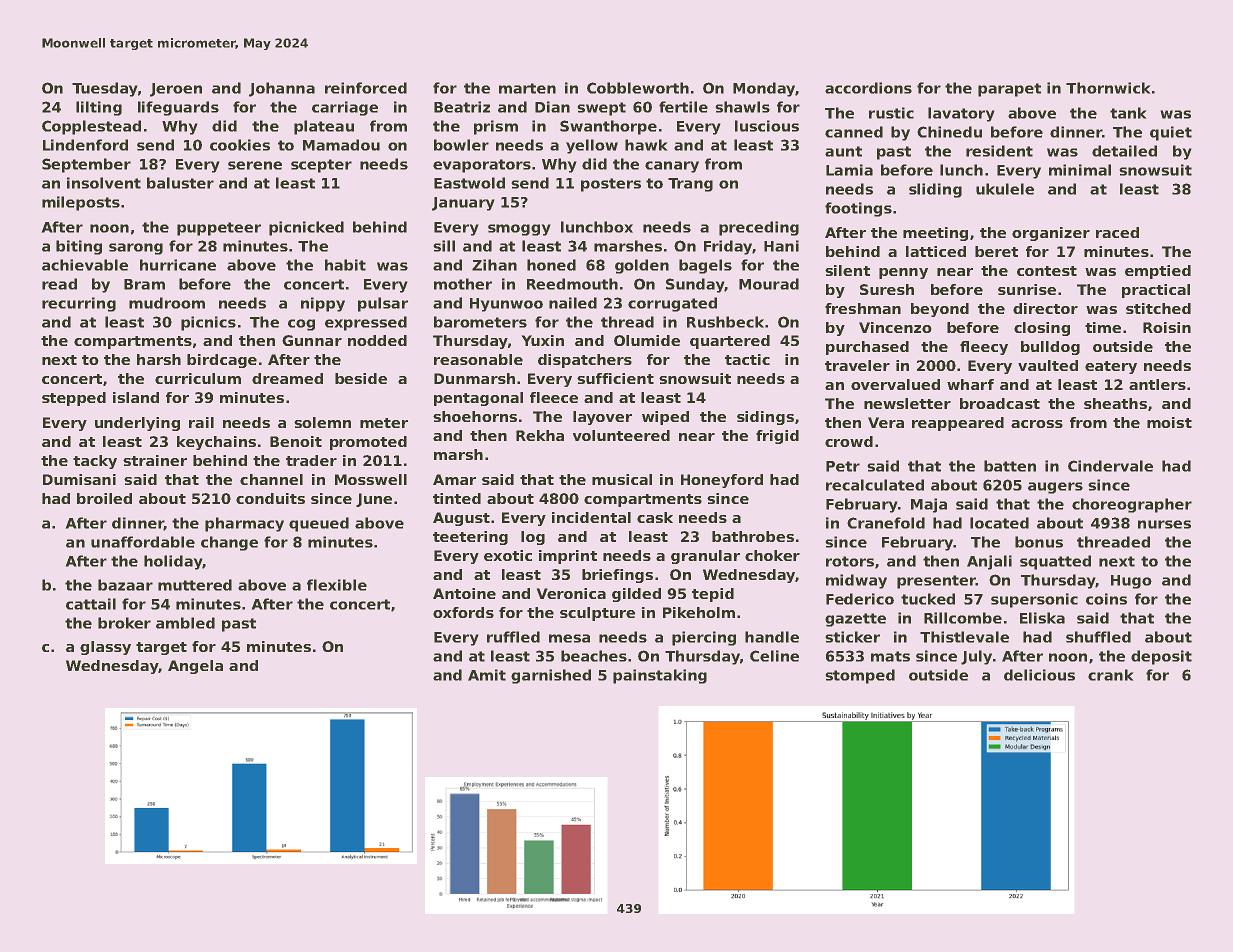 This screenshot has height=952, width=1233. Describe the element at coordinates (527, 88) in the screenshot. I see `marten` at that location.
